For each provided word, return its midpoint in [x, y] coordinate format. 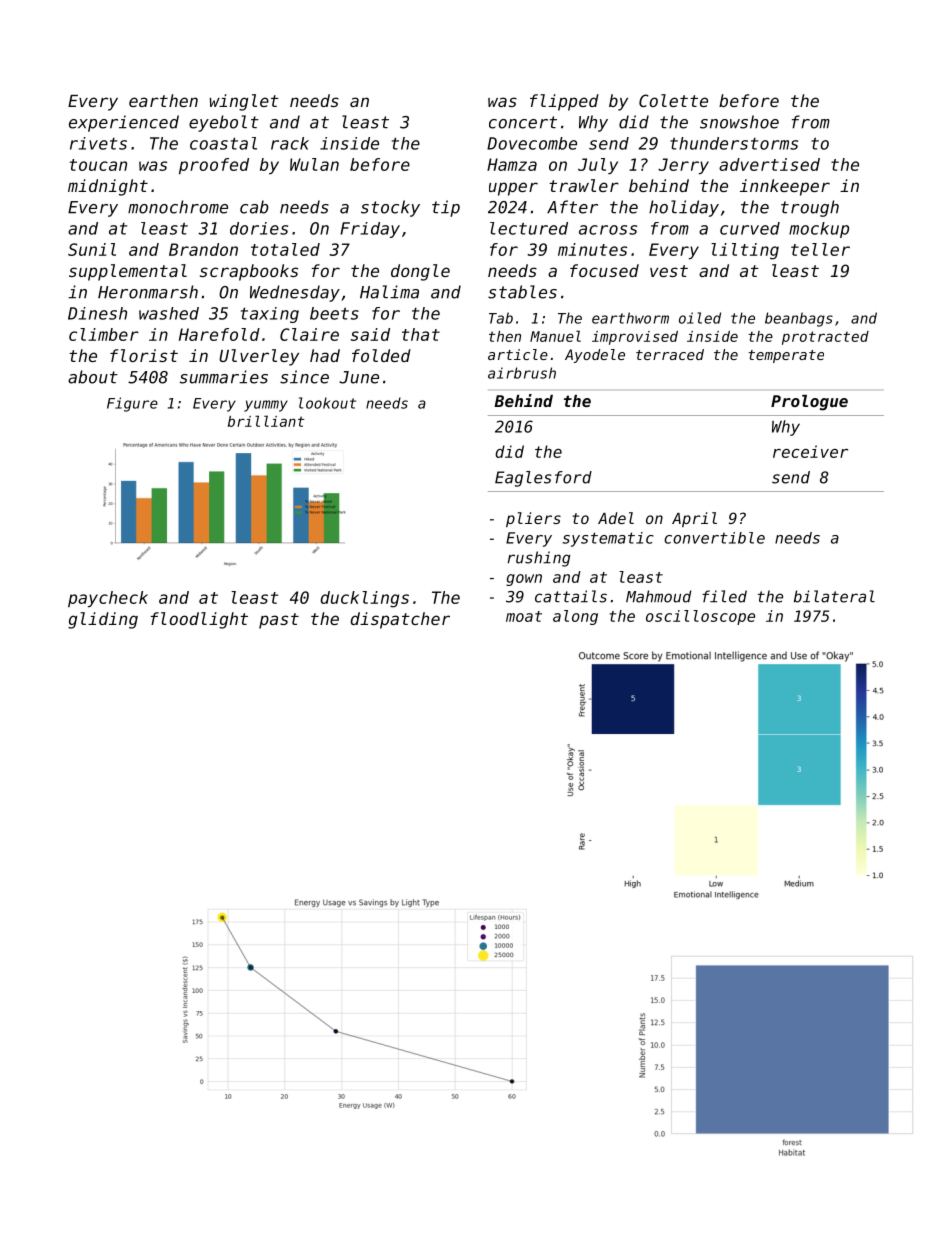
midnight [108, 187]
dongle [420, 272]
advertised [769, 164]
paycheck [108, 599]
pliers [533, 519]
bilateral [834, 596]
